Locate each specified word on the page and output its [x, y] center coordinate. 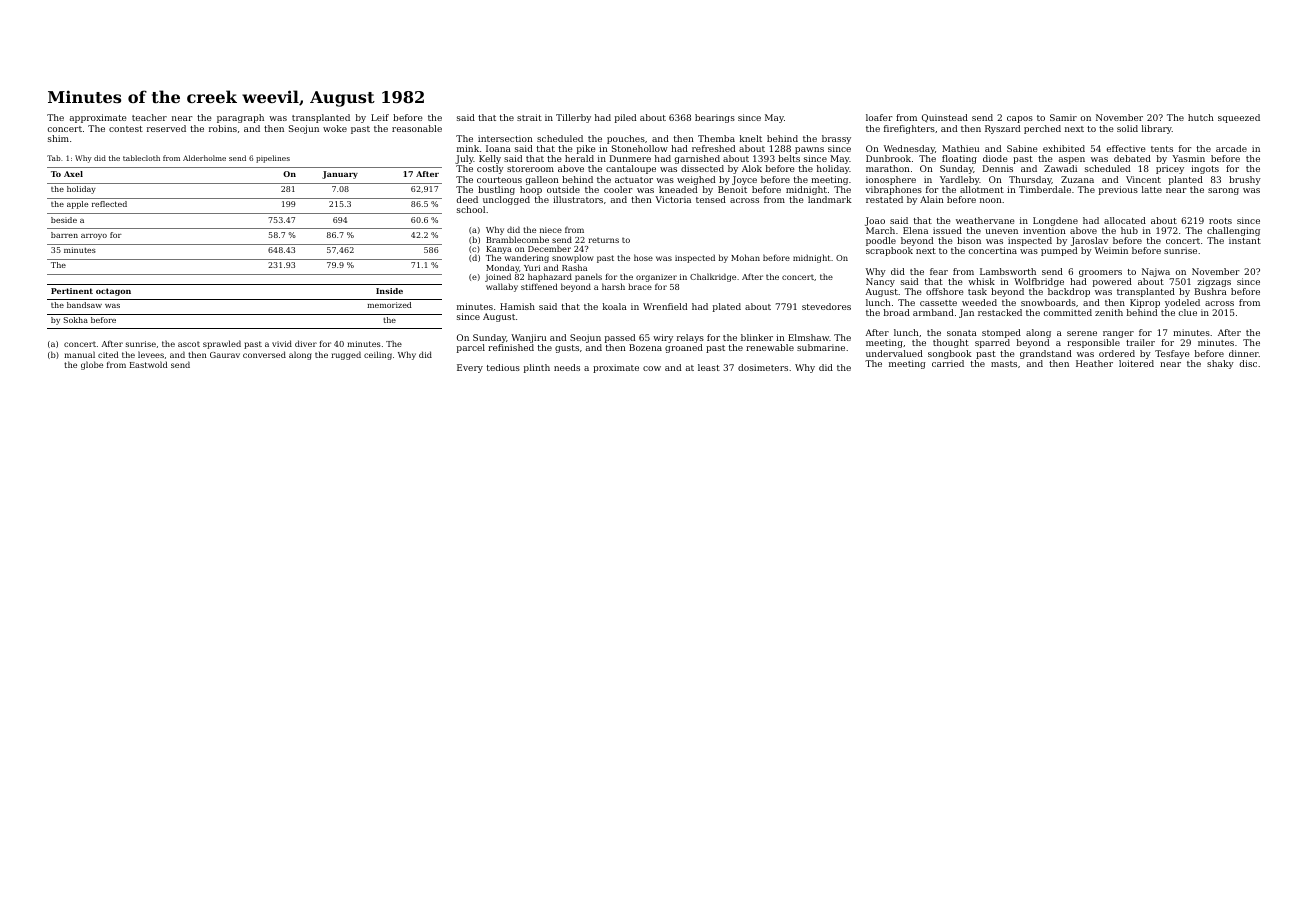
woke [335, 128]
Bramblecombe [517, 239]
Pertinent [72, 291]
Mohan [745, 257]
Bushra [1211, 291]
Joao [875, 221]
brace [640, 287]
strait [529, 117]
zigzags [1214, 282]
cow [652, 368]
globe [92, 365]
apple [77, 205]
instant [1245, 240]
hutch [1201, 117]
